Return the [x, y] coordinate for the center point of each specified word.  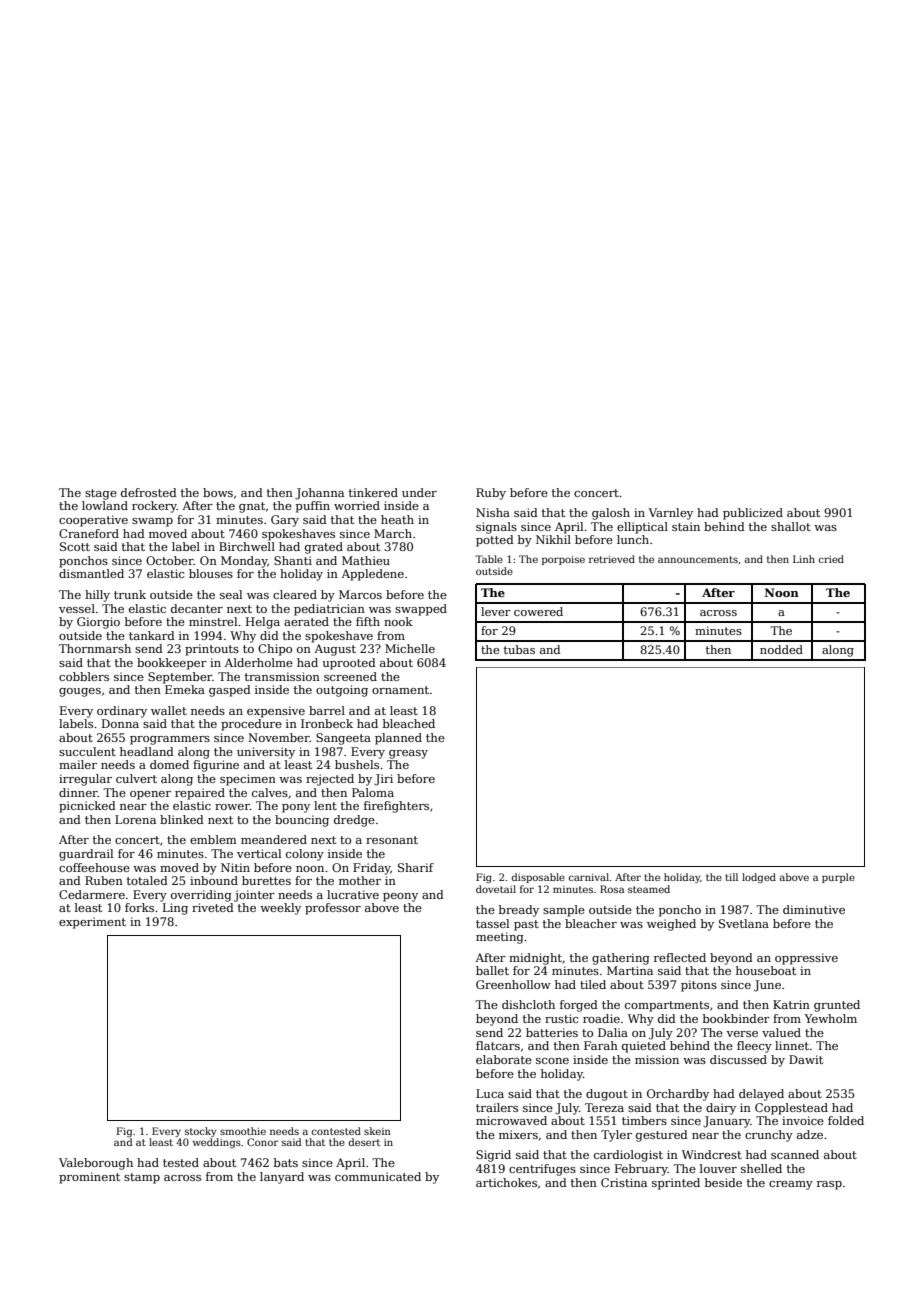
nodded [781, 649]
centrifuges [542, 1170]
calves [270, 792]
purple [838, 878]
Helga [263, 623]
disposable [538, 878]
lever [496, 611]
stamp [142, 1178]
